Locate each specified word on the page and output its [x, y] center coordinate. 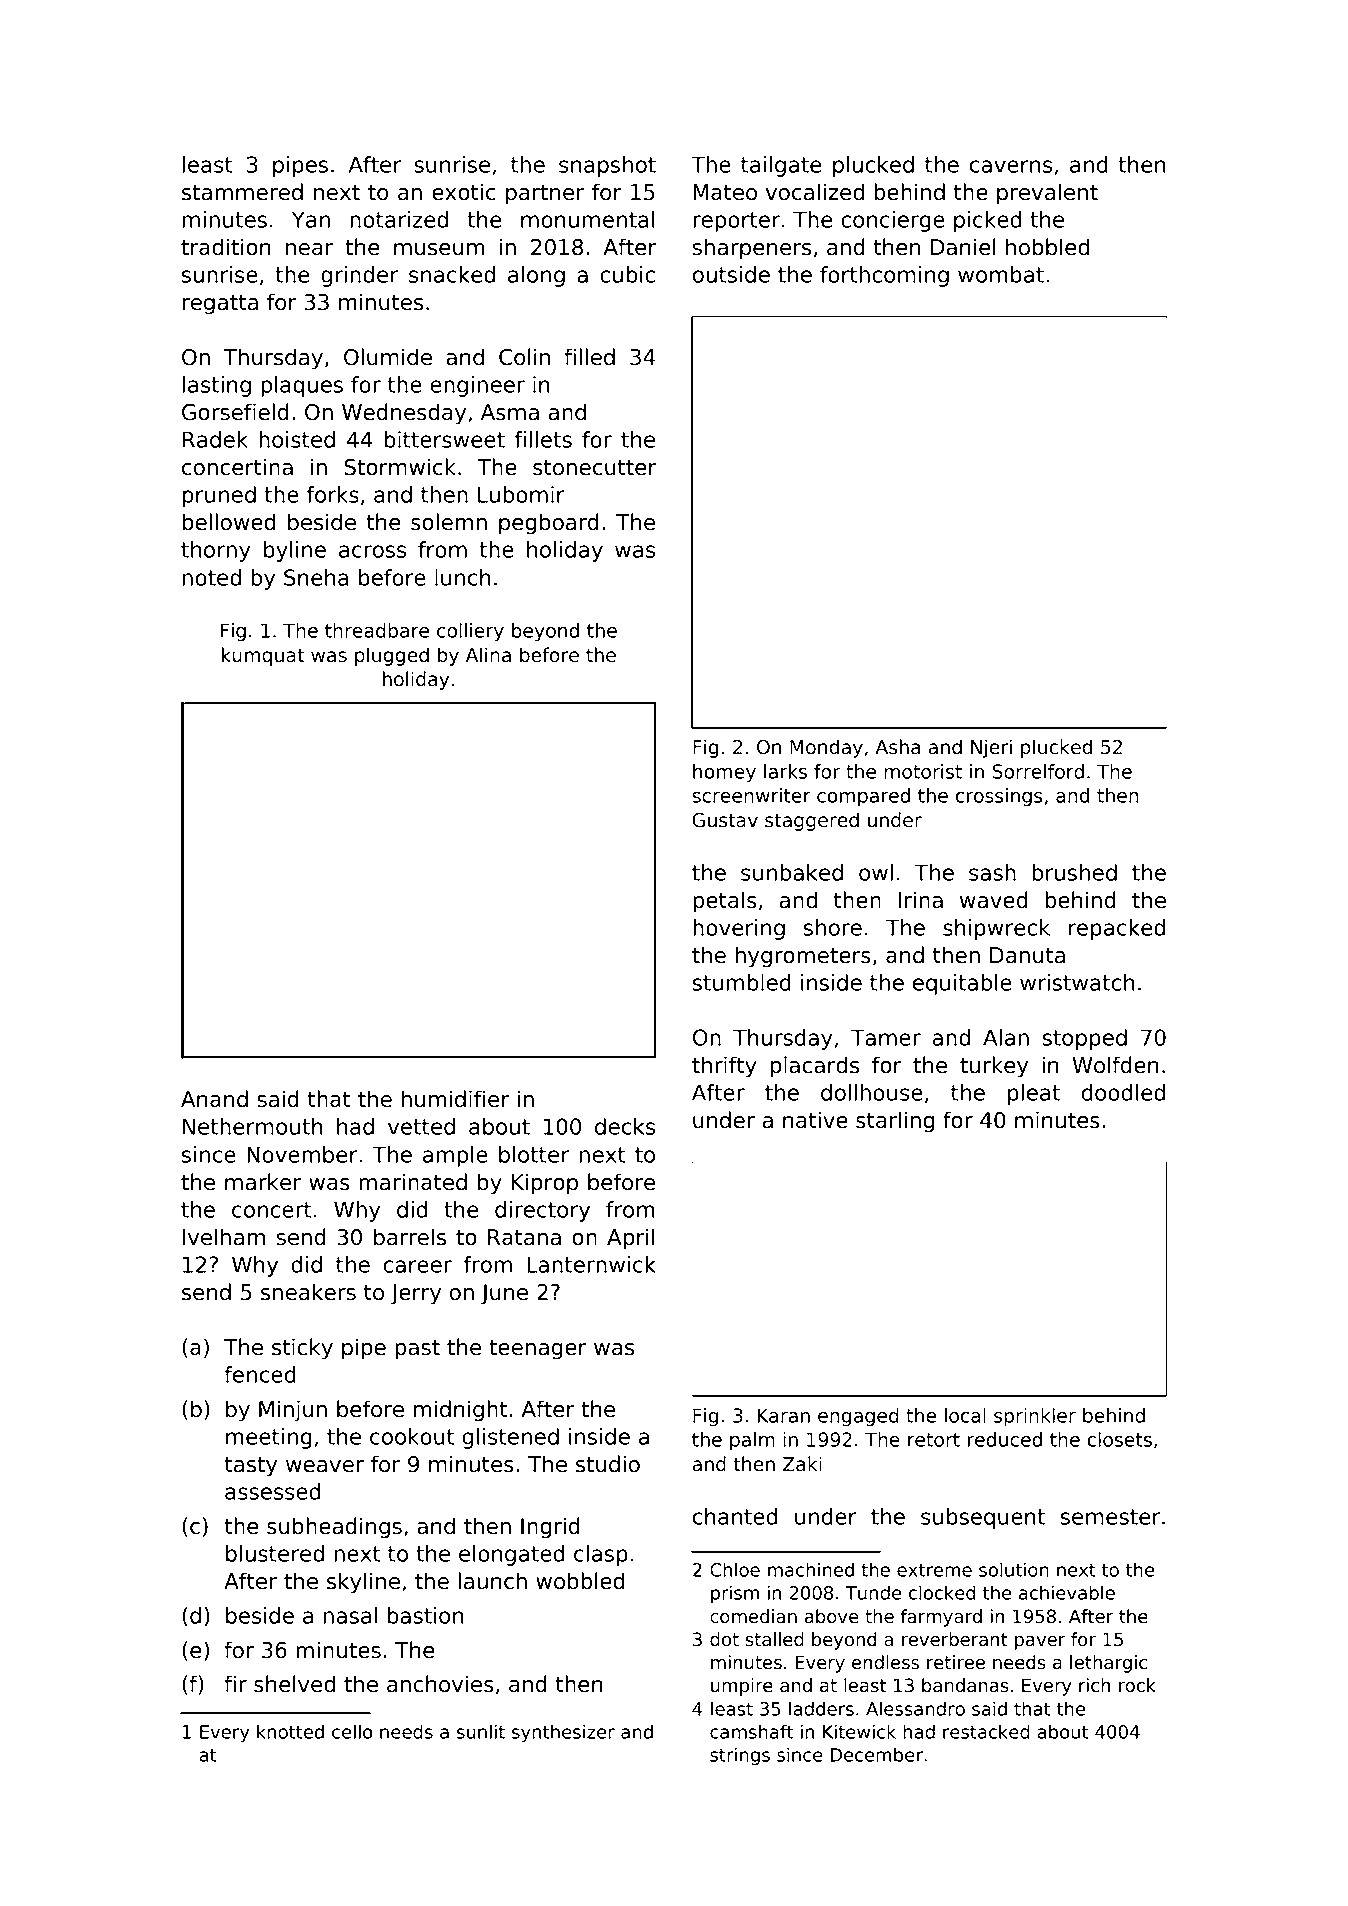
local [965, 1415]
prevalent [1047, 194]
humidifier [455, 1099]
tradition [226, 247]
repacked [1117, 929]
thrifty [724, 1067]
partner [545, 195]
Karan [783, 1415]
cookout [412, 1436]
